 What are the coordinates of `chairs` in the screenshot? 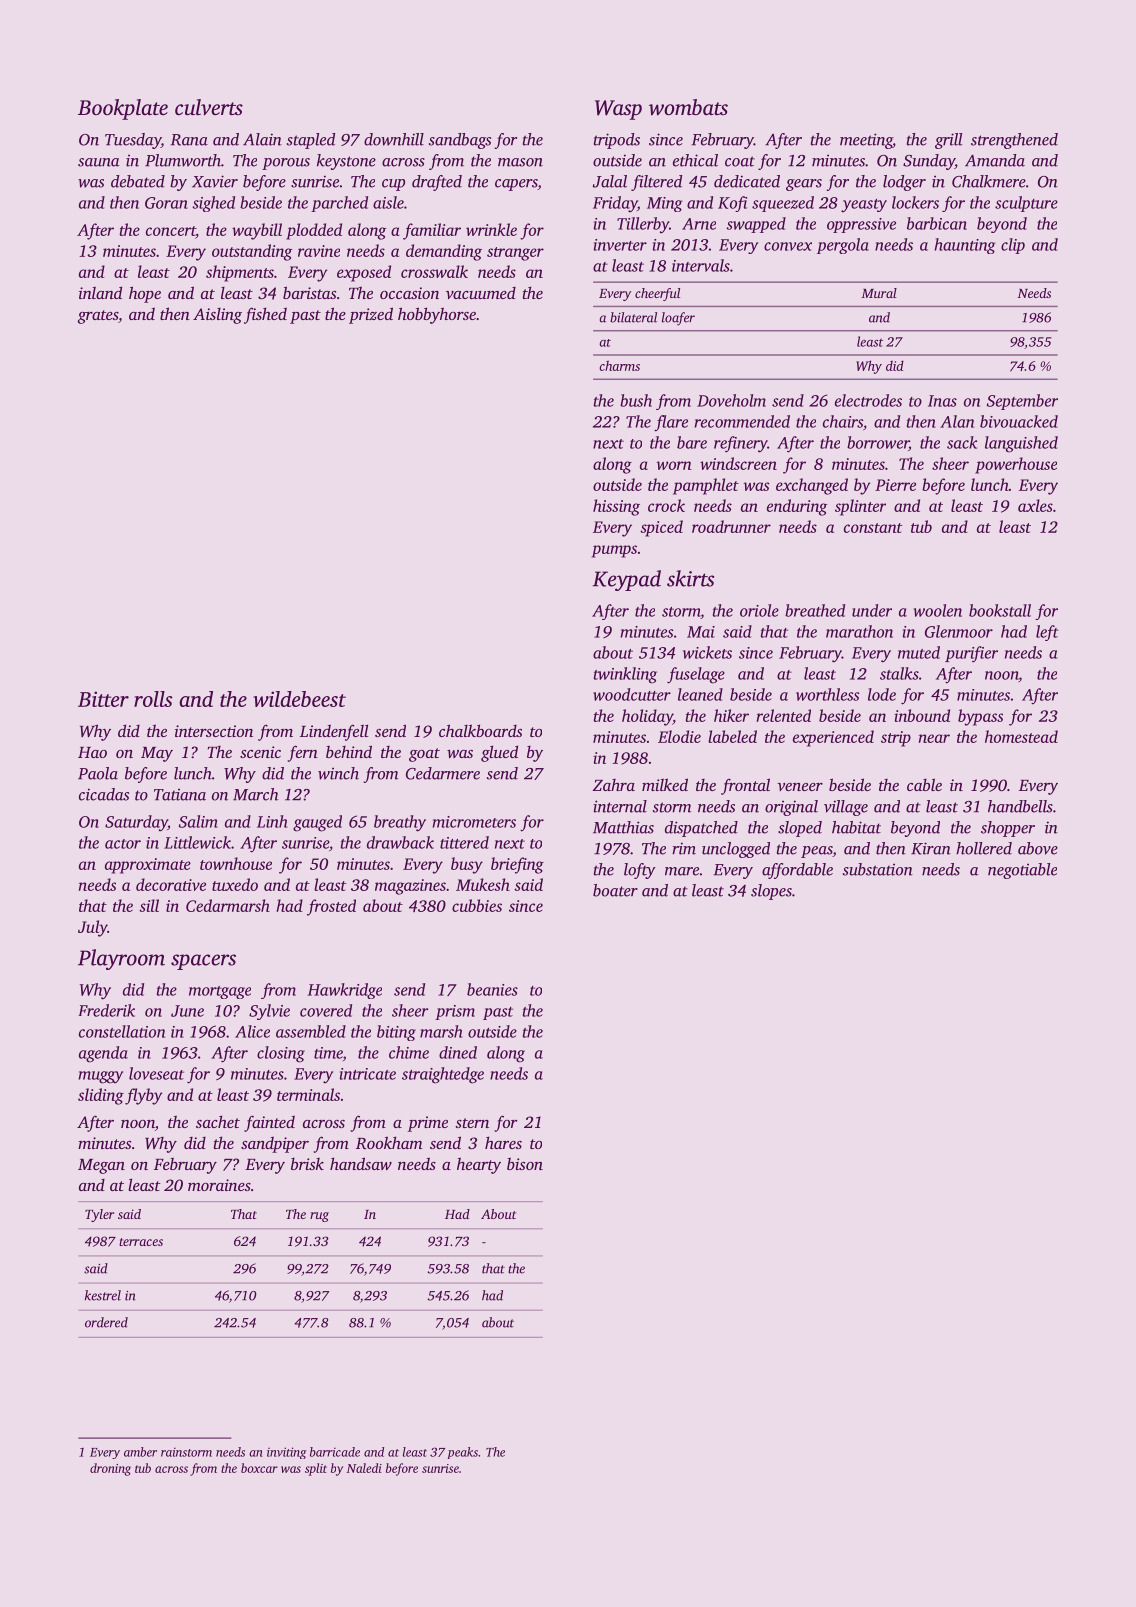 It's located at (843, 421).
